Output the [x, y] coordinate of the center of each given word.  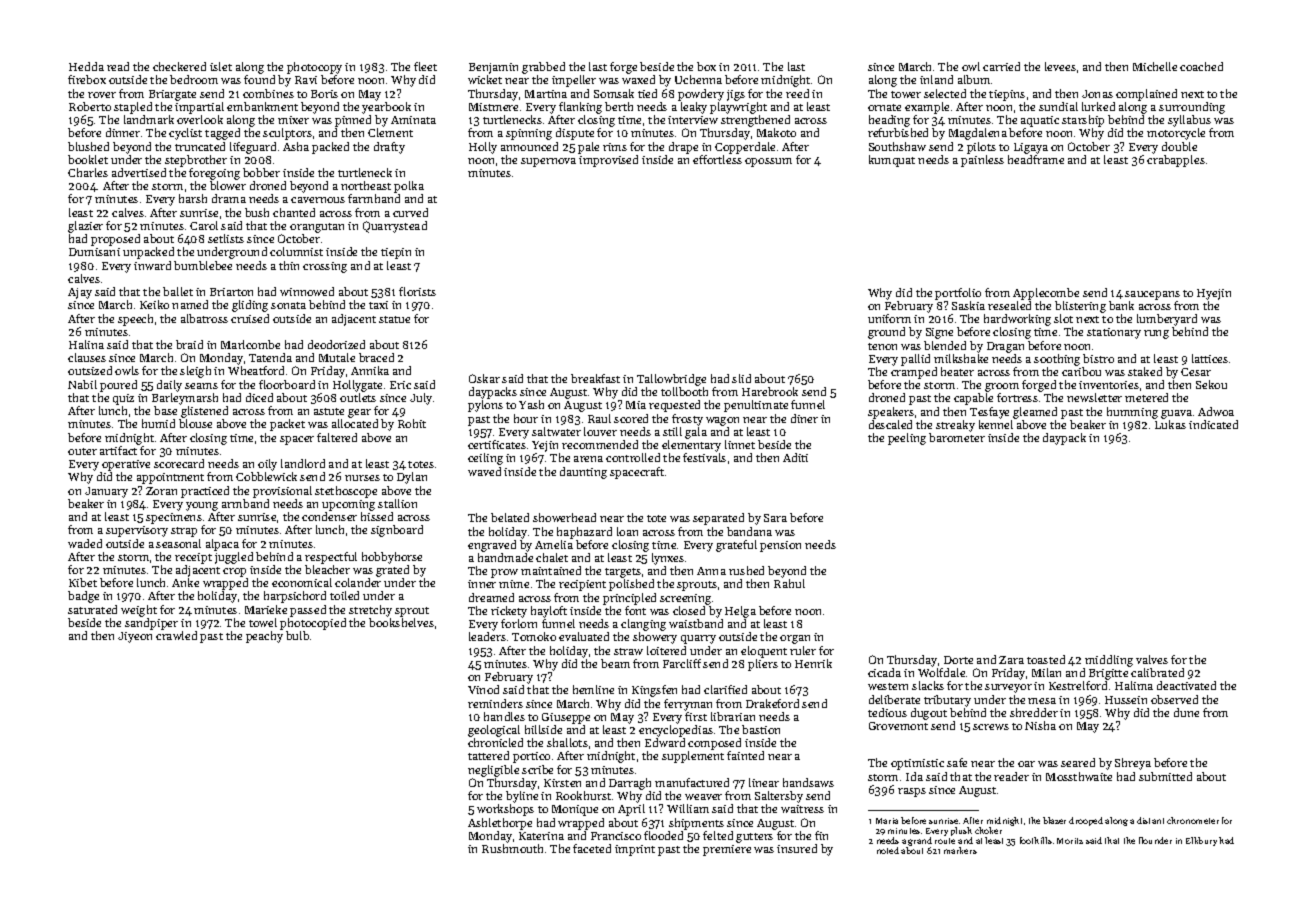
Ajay [80, 293]
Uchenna [698, 79]
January [106, 492]
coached [1201, 66]
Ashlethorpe [500, 824]
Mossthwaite [1079, 776]
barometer [957, 437]
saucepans [1152, 295]
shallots [567, 742]
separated [718, 519]
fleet [425, 66]
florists [417, 291]
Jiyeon [135, 637]
